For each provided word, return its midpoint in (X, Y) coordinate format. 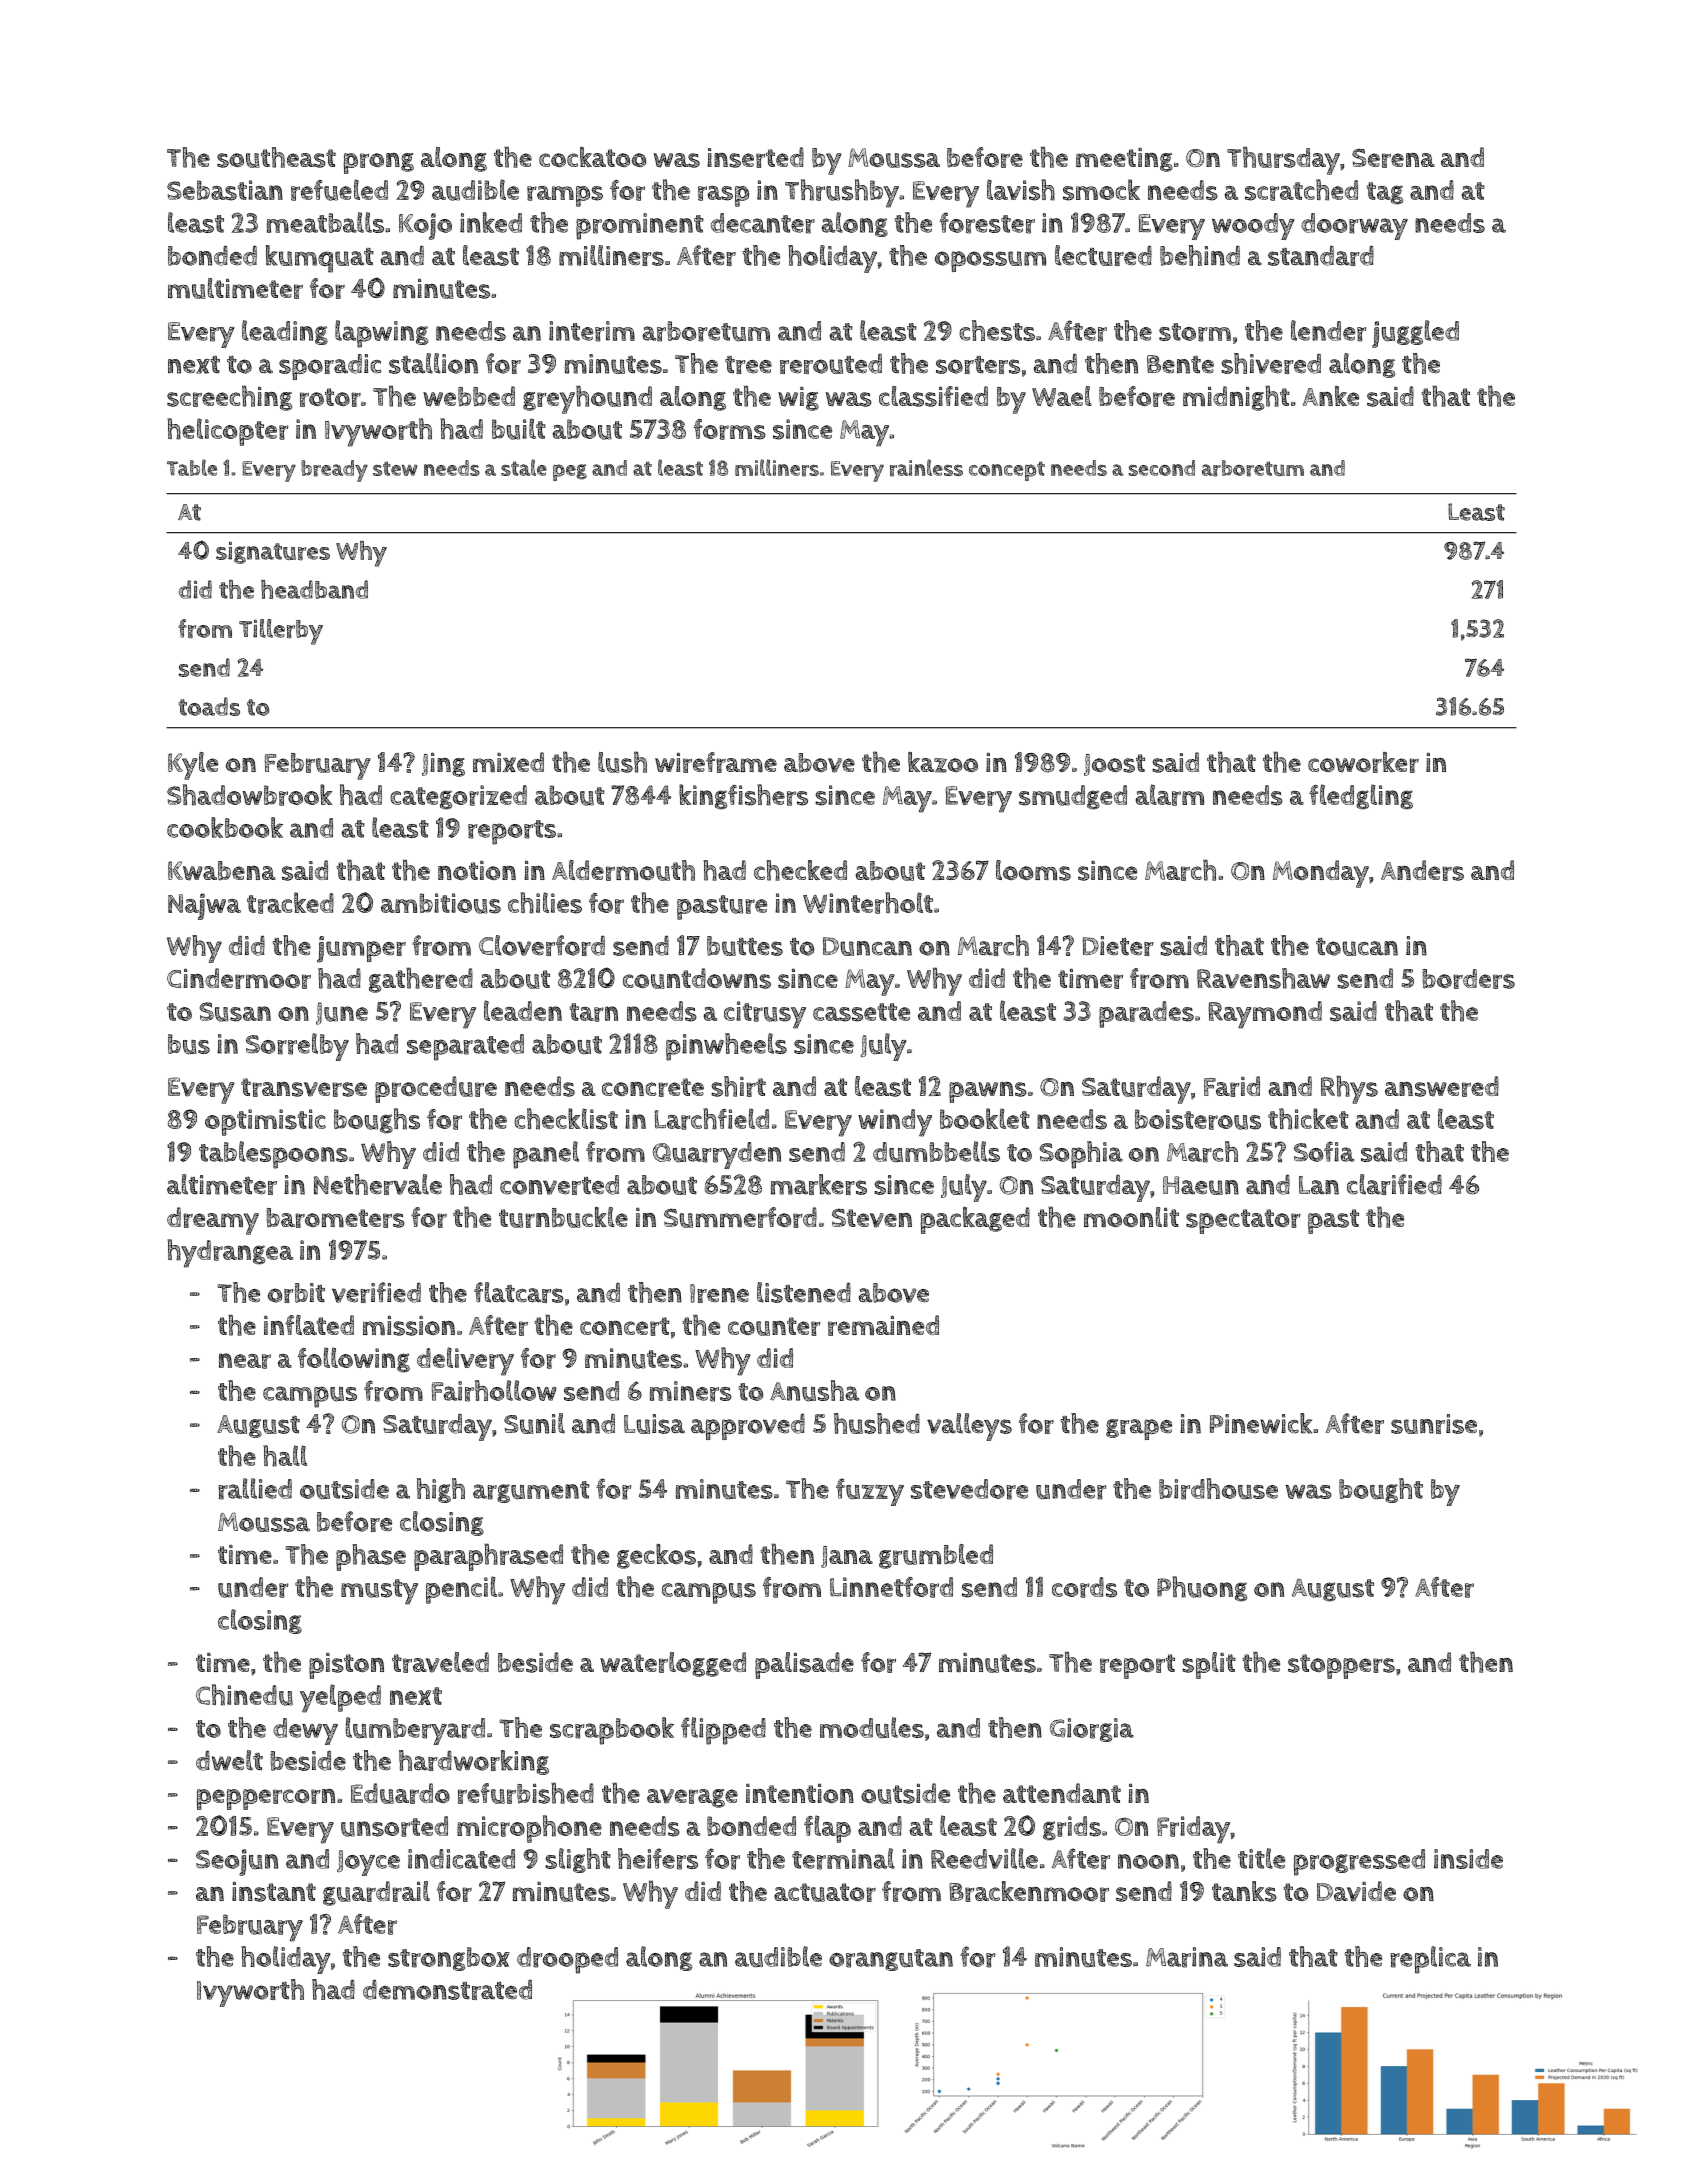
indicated (461, 1859)
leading (285, 332)
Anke (1331, 396)
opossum (990, 261)
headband (314, 589)
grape (1139, 1429)
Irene (719, 1293)
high (441, 1490)
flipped (723, 1731)
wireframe (716, 762)
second (1162, 468)
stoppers (1341, 1666)
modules (872, 1728)
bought (1381, 1490)
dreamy (213, 1221)
